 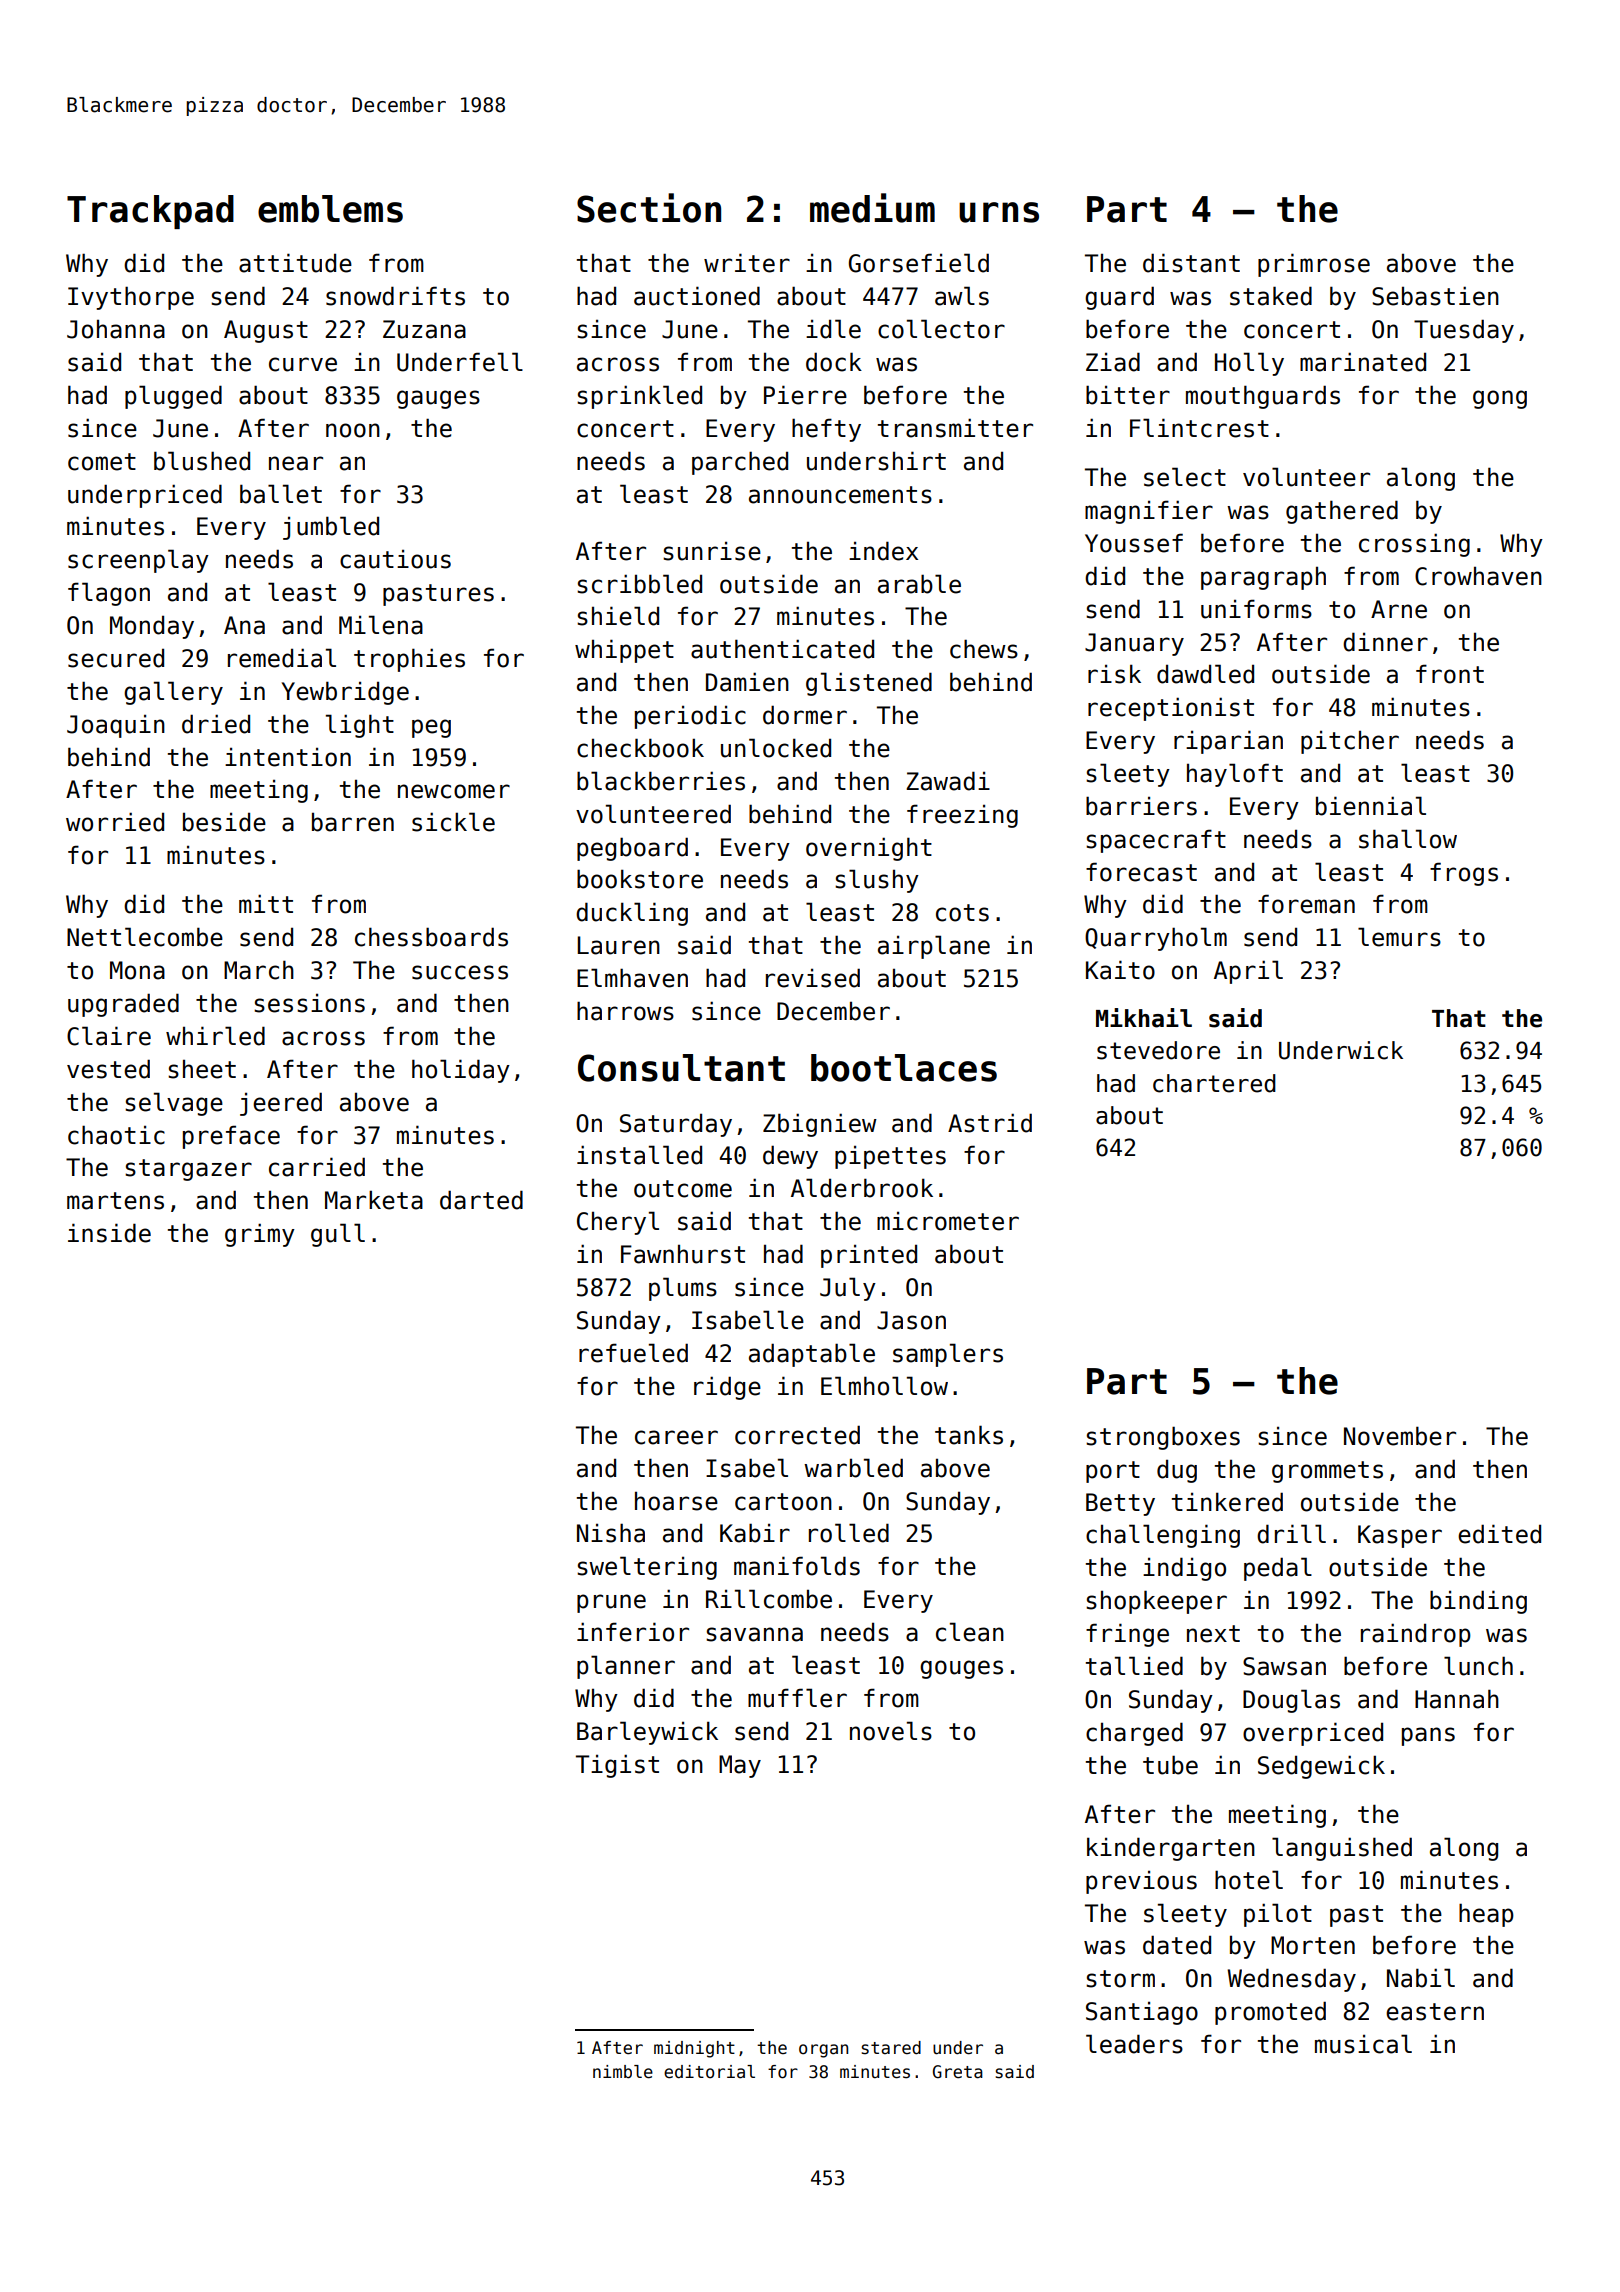 What do you see at coordinates (877, 881) in the image?
I see `slushy` at bounding box center [877, 881].
